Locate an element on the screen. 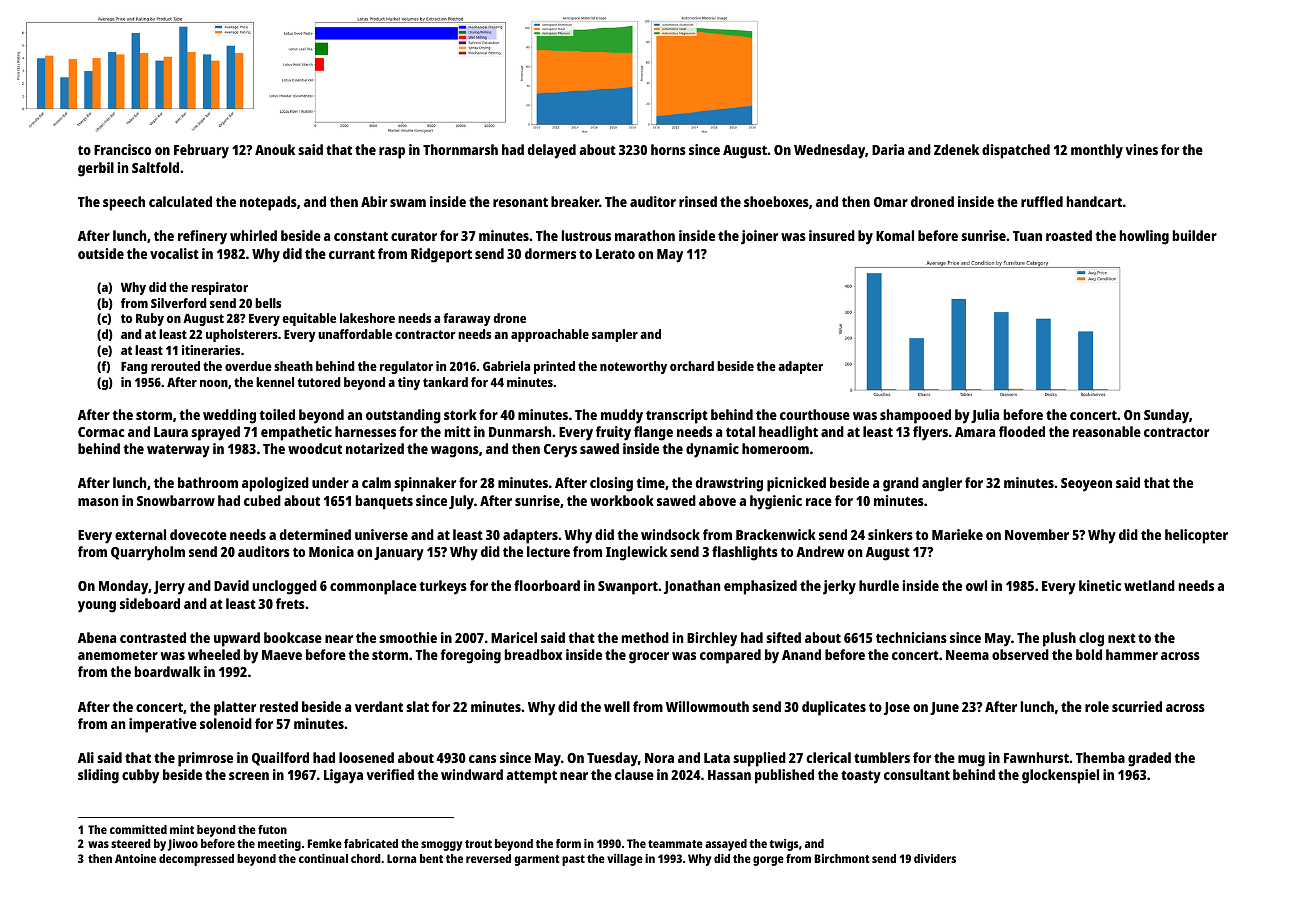 Image resolution: width=1308 pixels, height=924 pixels. trout is located at coordinates (478, 844).
